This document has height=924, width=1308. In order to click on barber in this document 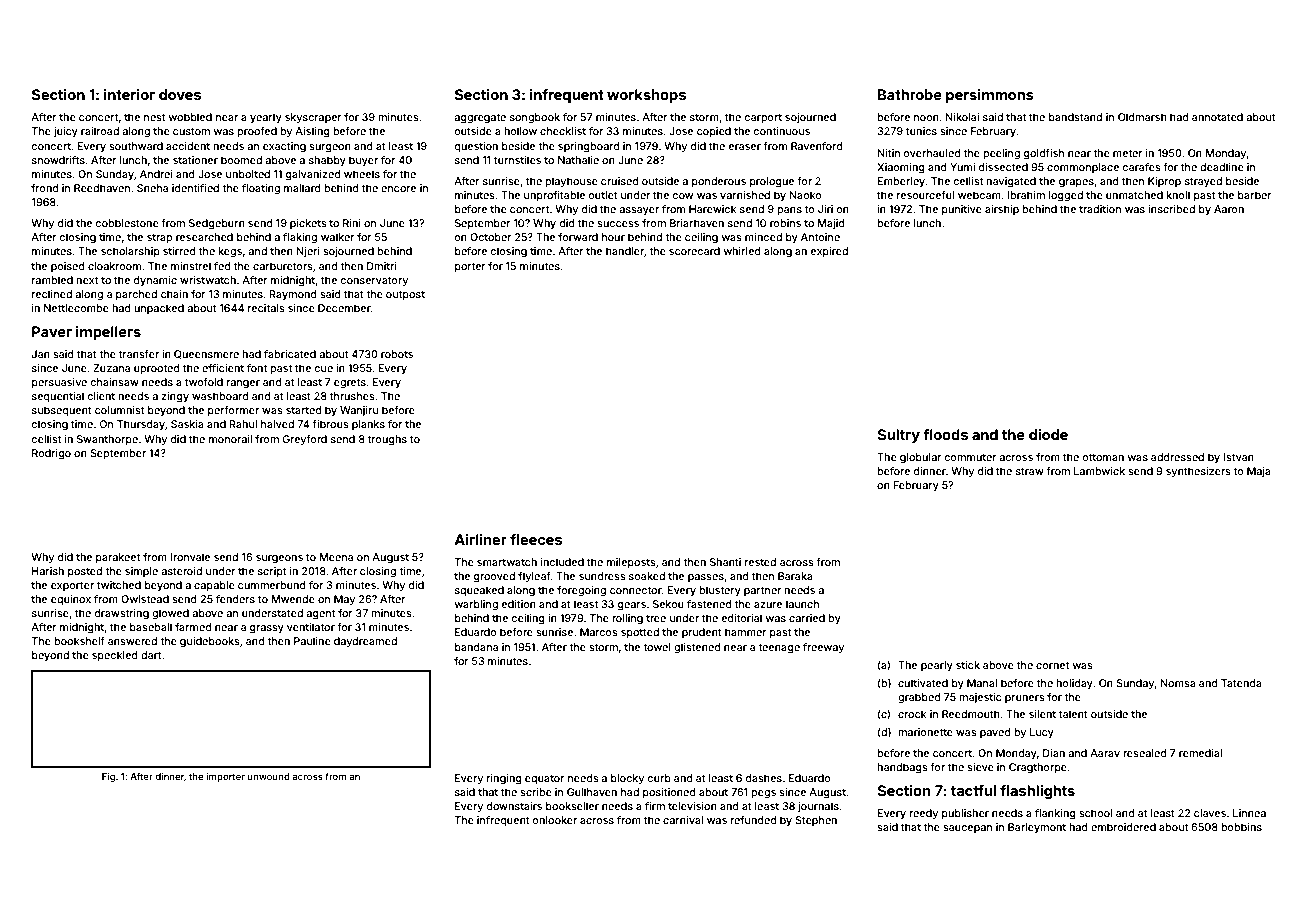, I will do `click(1255, 195)`.
